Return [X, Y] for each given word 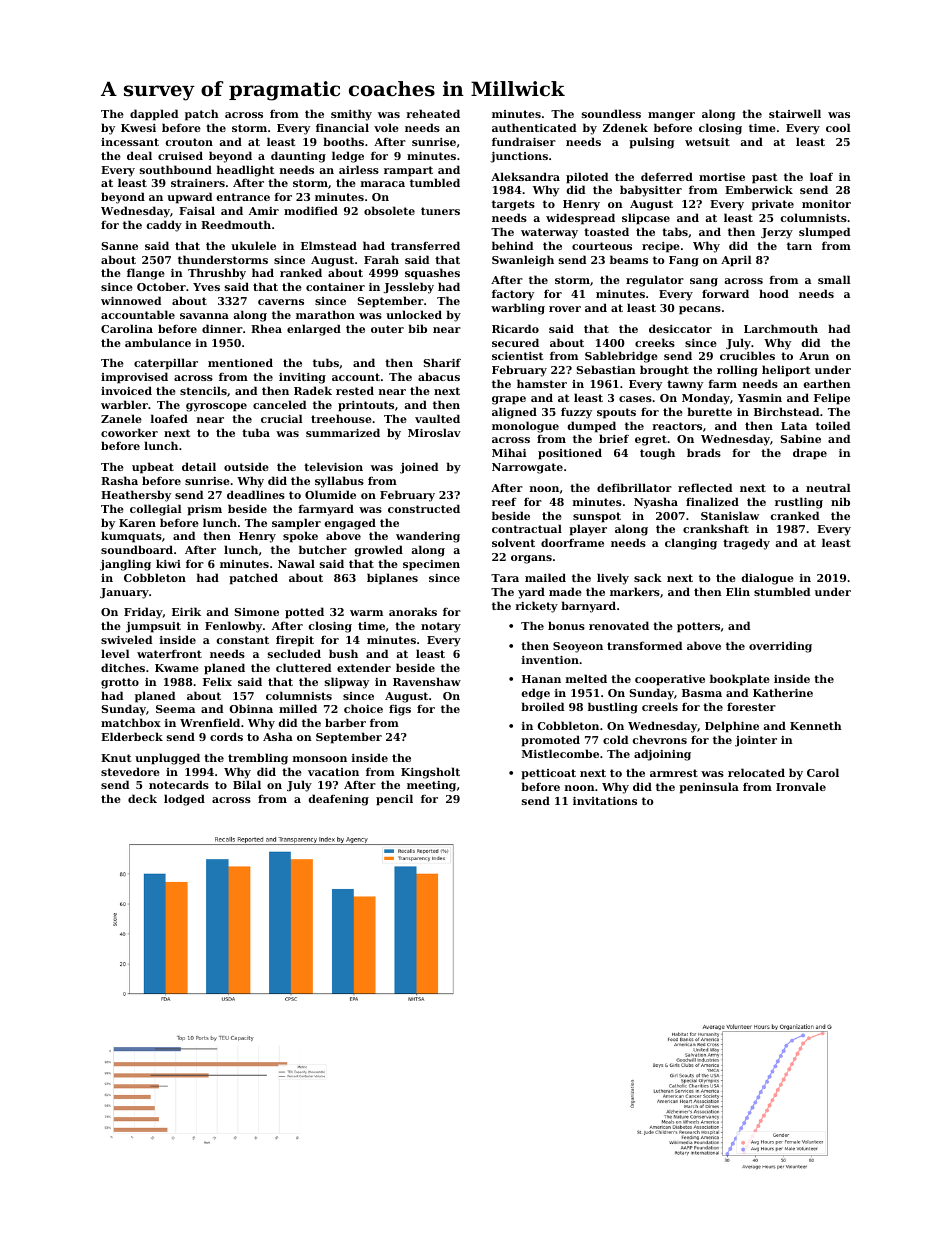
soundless [611, 113]
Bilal [247, 784]
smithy [351, 115]
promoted [550, 741]
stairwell [795, 113]
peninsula [709, 788]
